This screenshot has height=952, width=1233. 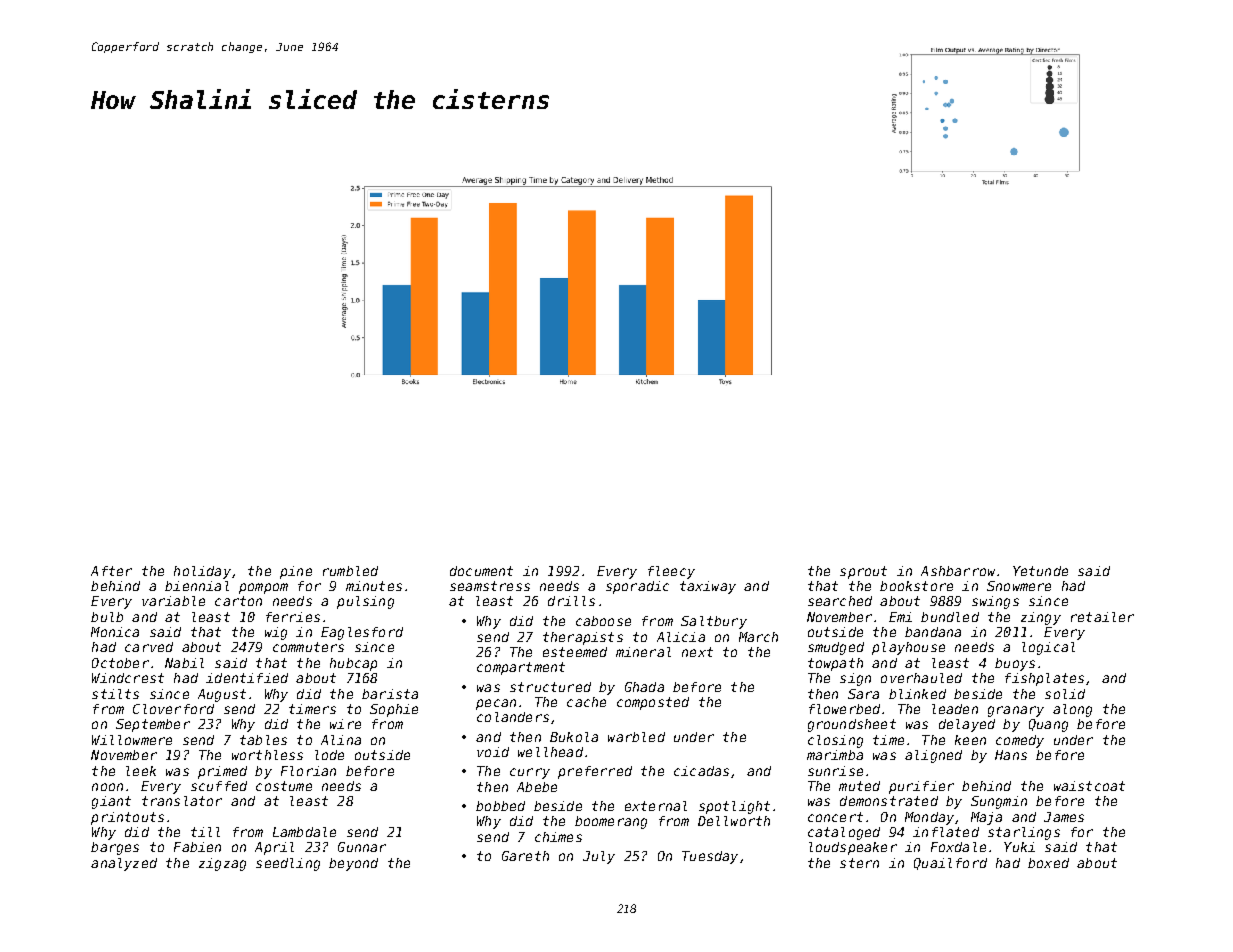 I want to click on composted, so click(x=653, y=703).
